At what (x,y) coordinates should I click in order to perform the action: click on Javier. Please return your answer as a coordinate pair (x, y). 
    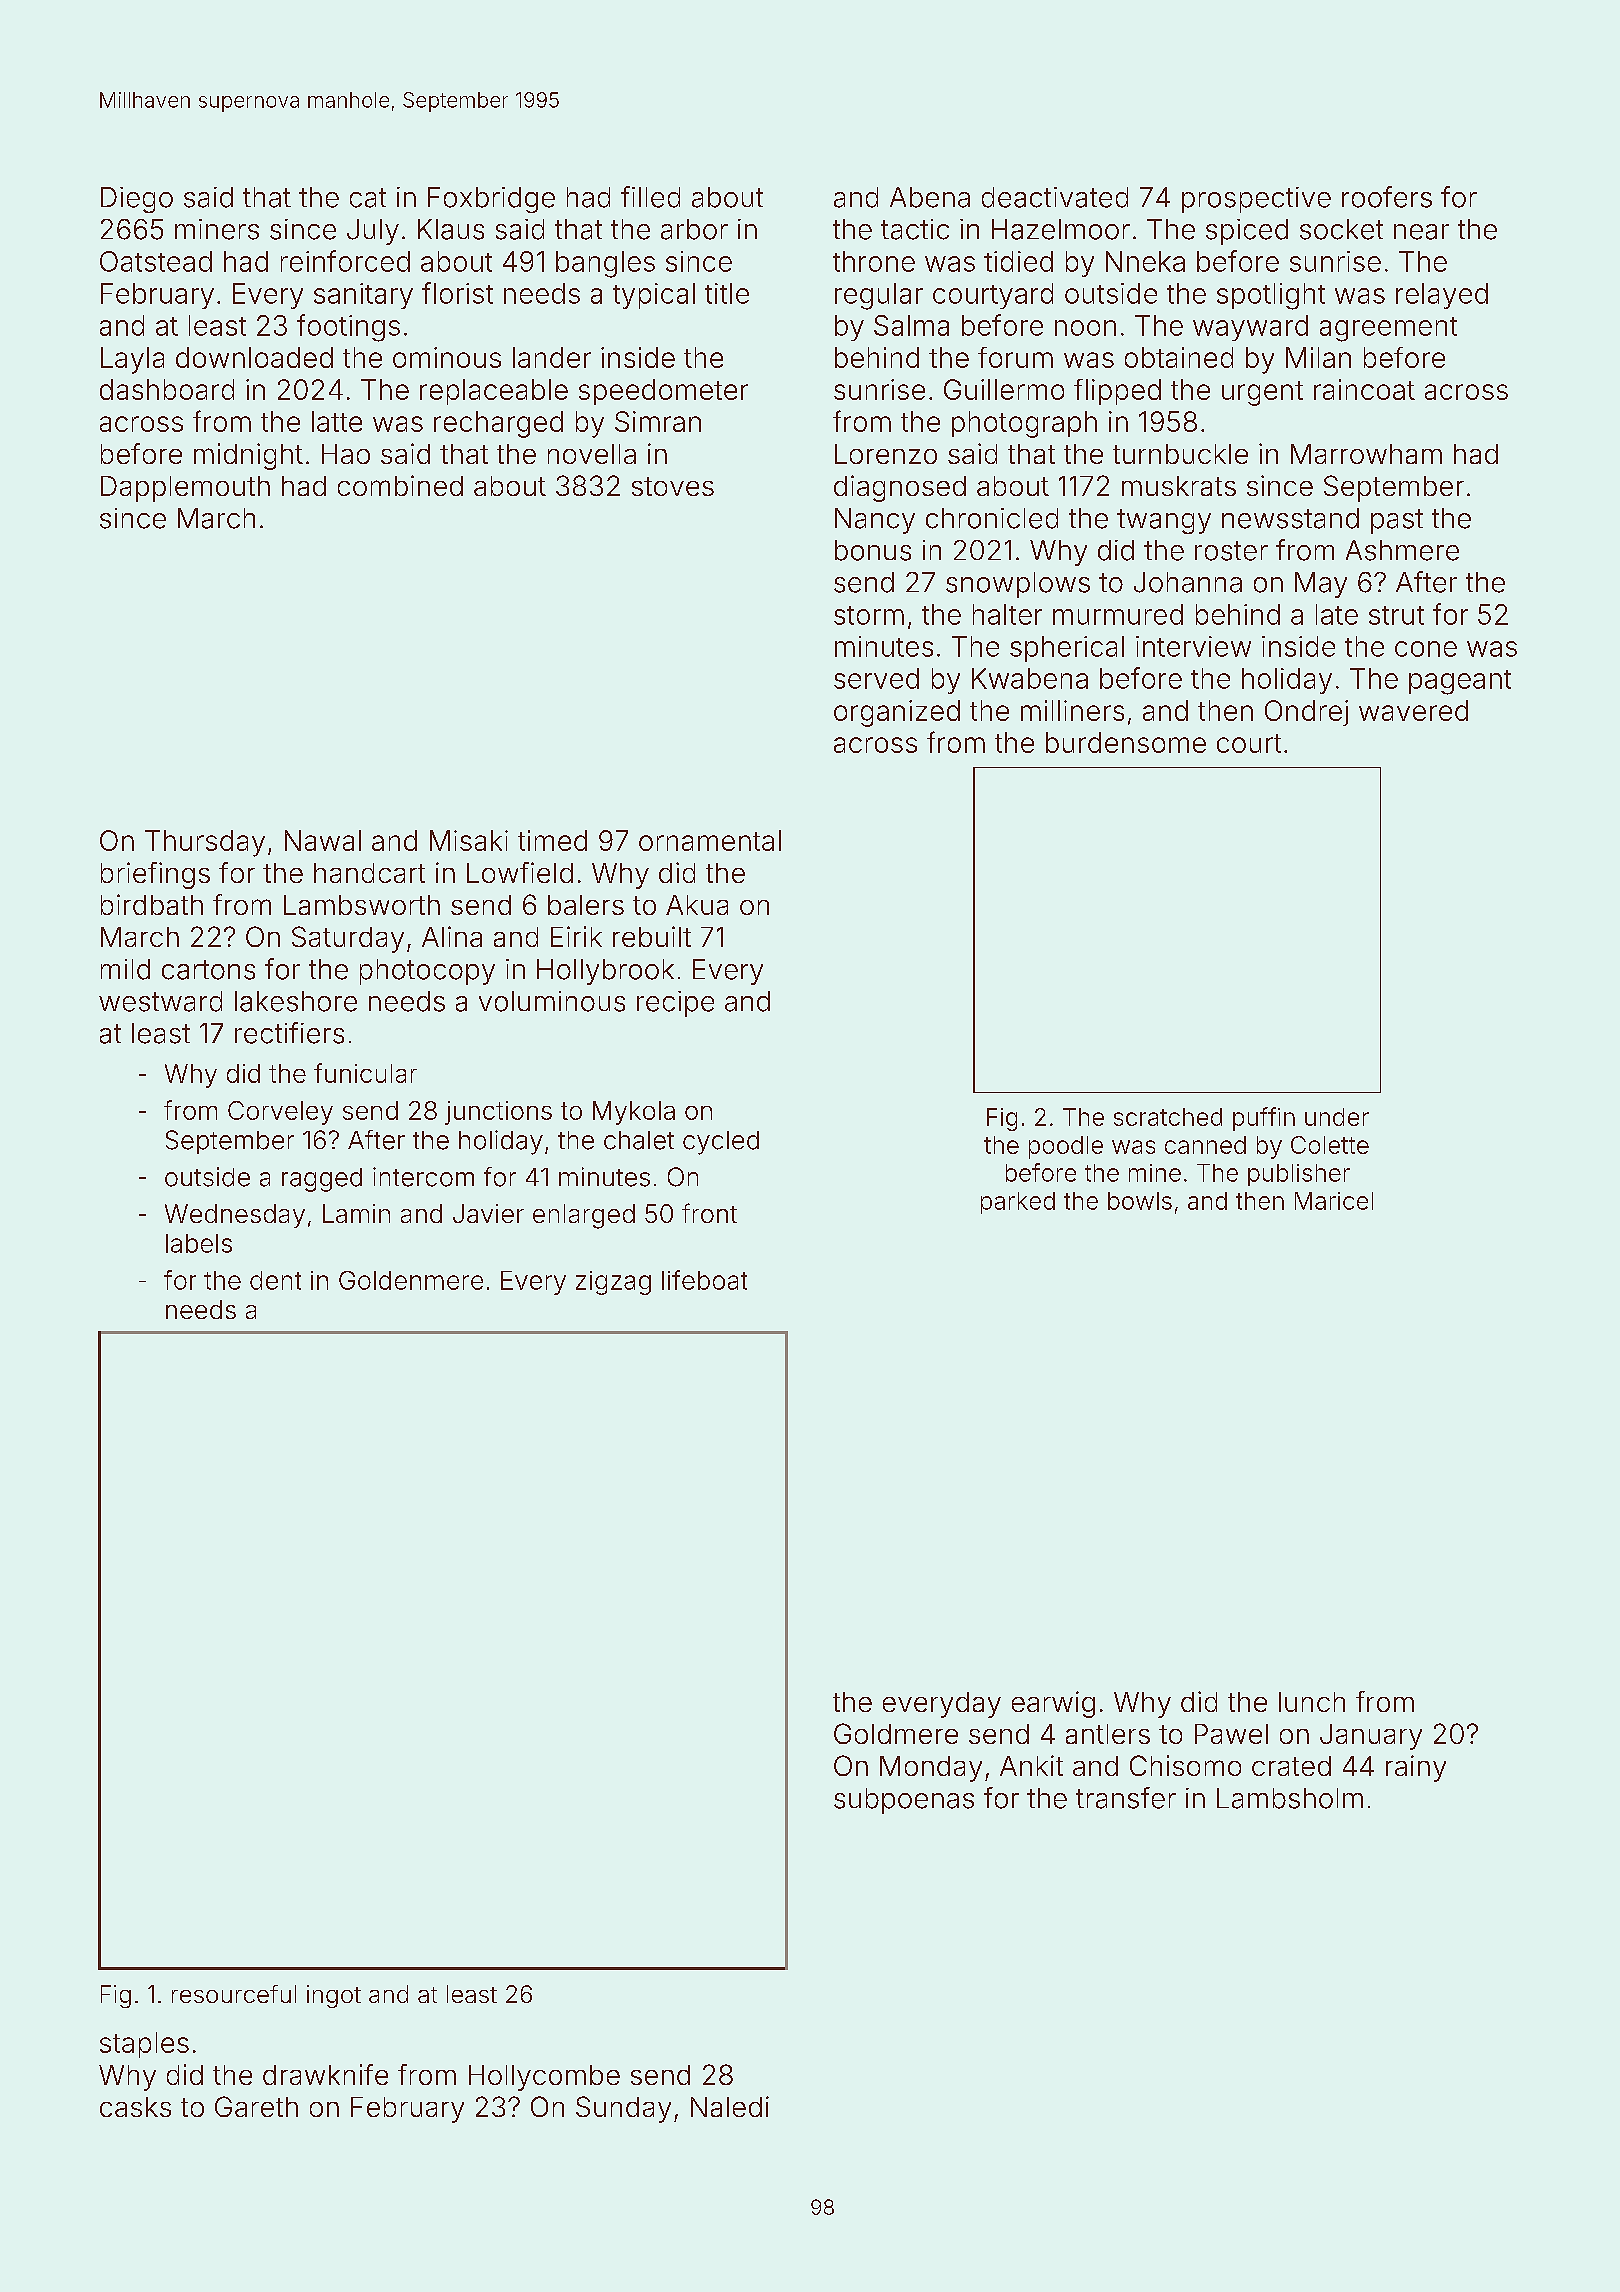
    Looking at the image, I should click on (488, 1213).
